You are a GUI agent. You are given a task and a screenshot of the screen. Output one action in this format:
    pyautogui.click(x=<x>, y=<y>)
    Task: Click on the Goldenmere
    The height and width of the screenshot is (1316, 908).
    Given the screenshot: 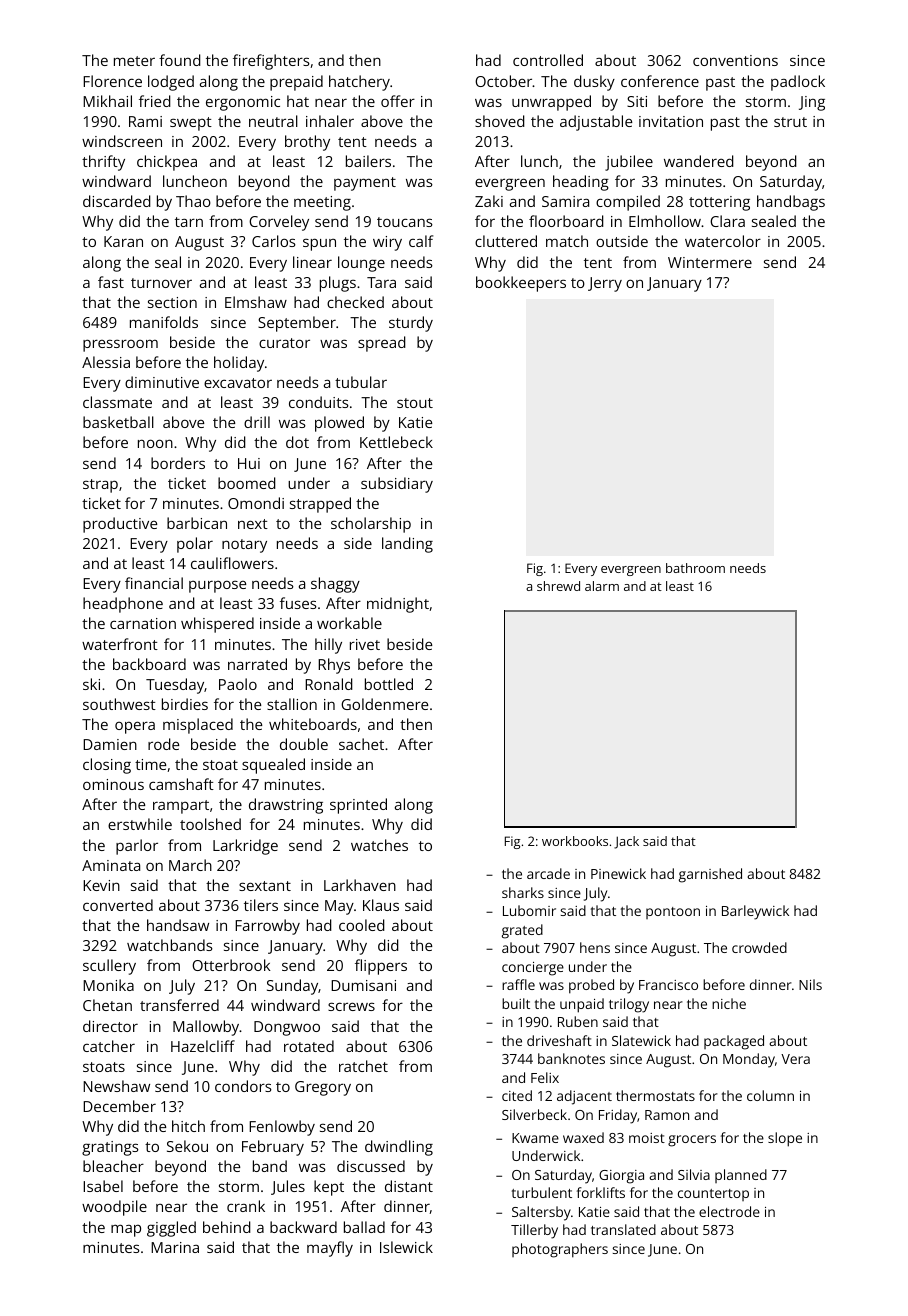 What is the action you would take?
    pyautogui.click(x=384, y=704)
